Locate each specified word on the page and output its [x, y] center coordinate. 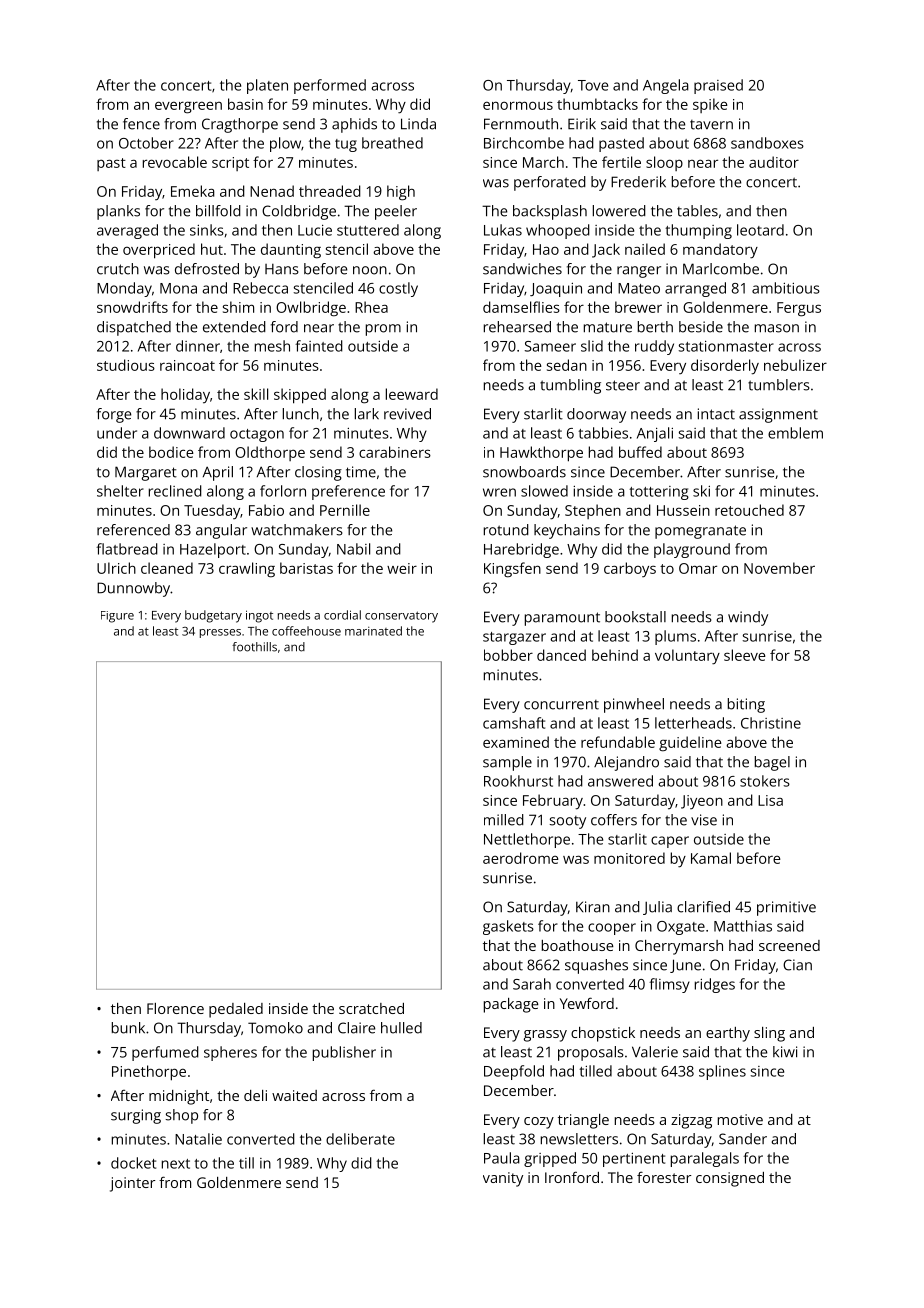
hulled [401, 1028]
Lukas [503, 230]
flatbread [127, 549]
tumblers [779, 385]
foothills [254, 647]
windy [748, 618]
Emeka [193, 191]
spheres [230, 1053]
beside [701, 327]
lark [367, 414]
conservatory [401, 617]
